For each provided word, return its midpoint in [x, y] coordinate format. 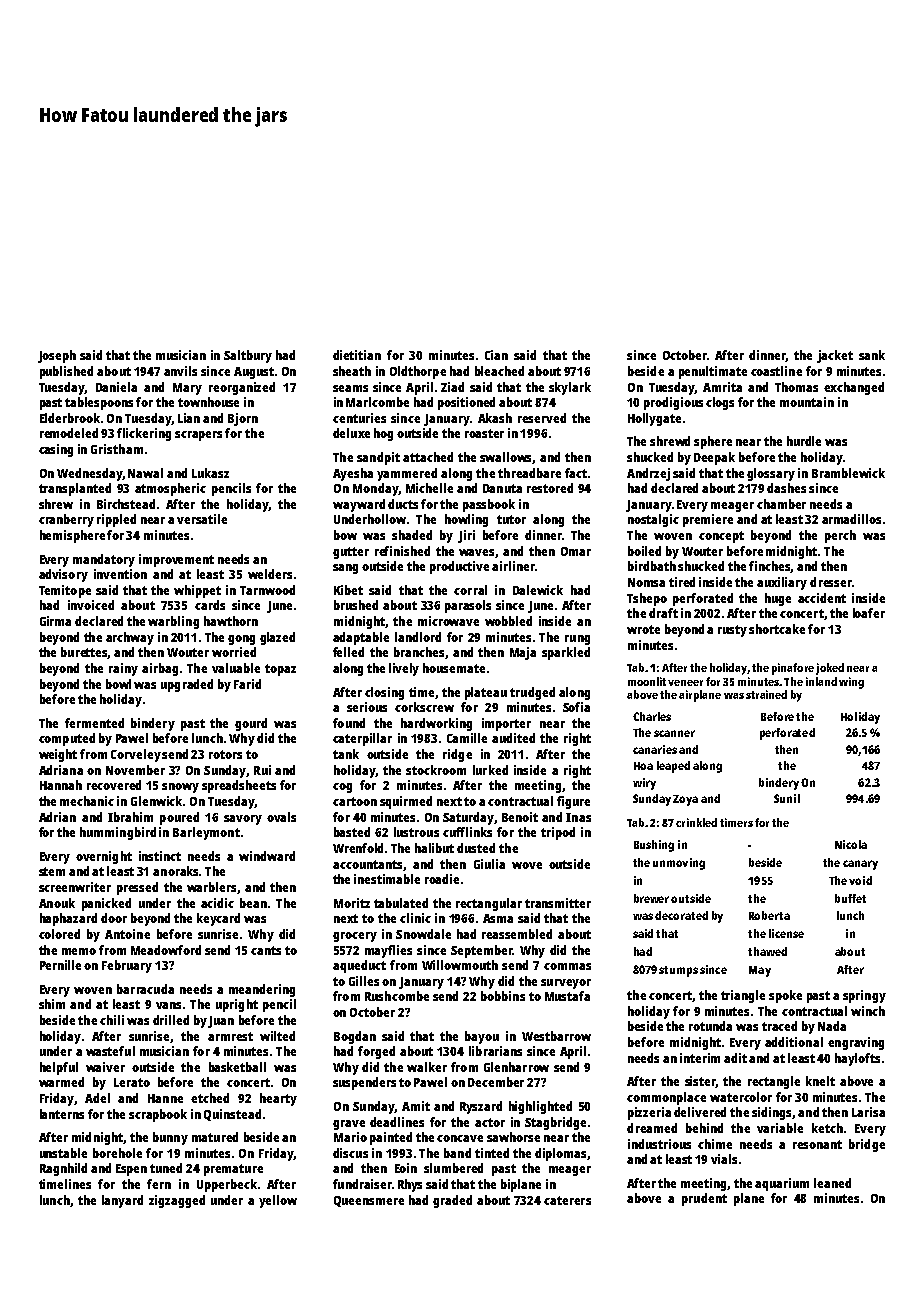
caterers [567, 1200]
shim [52, 1004]
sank [872, 355]
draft [663, 613]
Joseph [57, 356]
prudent [704, 1199]
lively [404, 669]
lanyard [122, 1201]
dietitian [357, 355]
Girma [55, 621]
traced [779, 1026]
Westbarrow [556, 1036]
